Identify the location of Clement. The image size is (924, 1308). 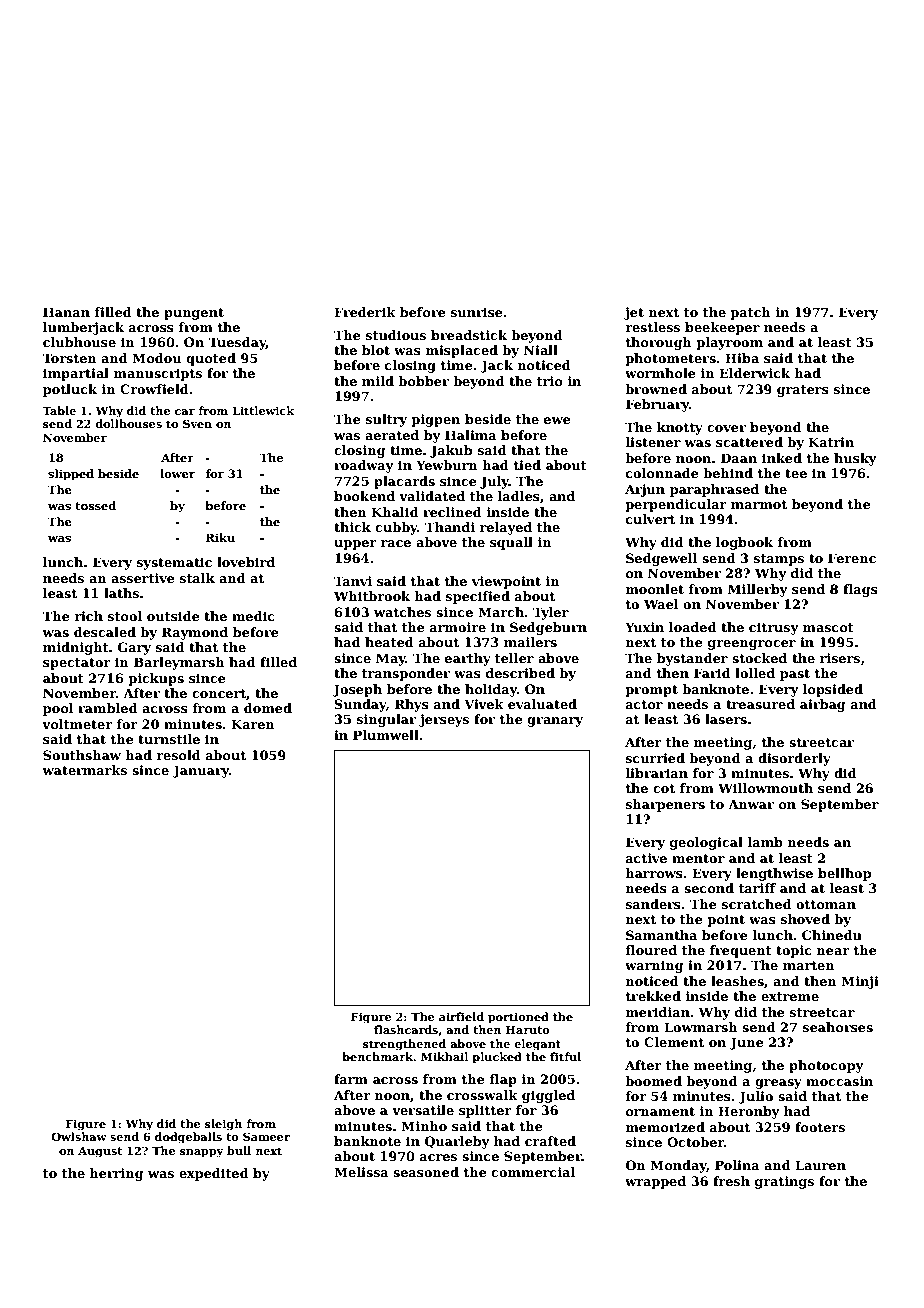
(674, 1042).
